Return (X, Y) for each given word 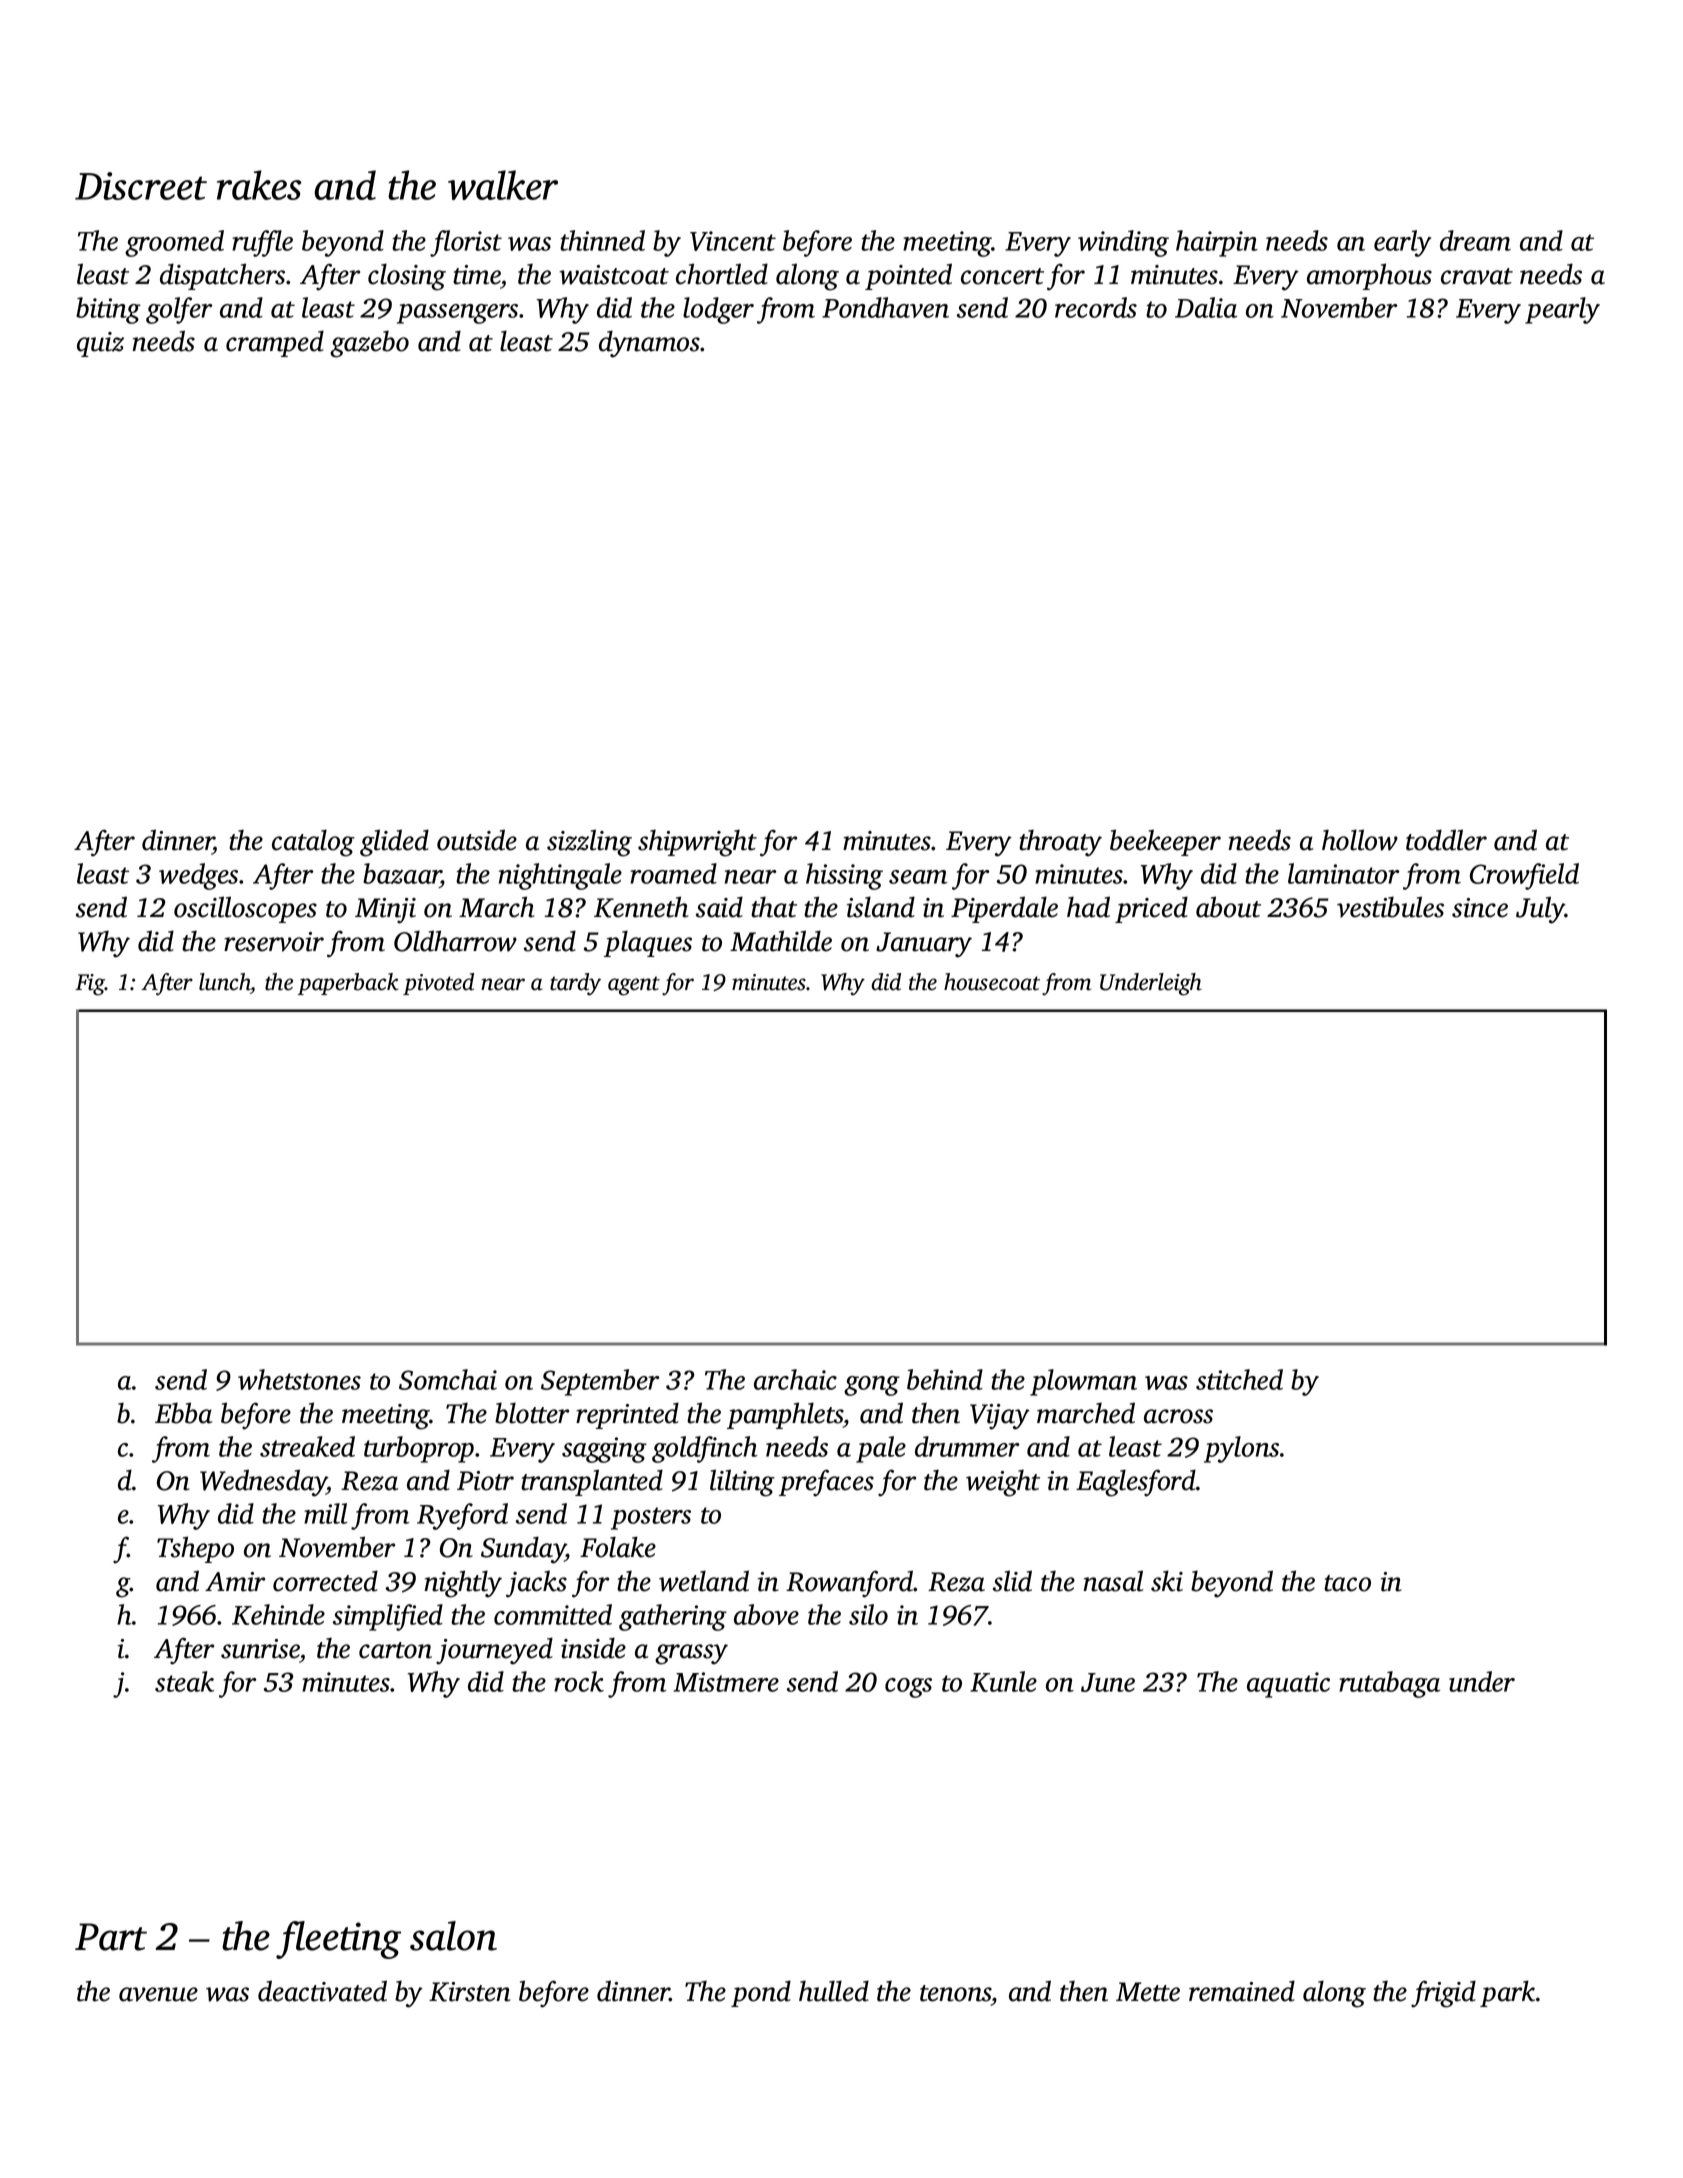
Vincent (733, 241)
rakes (259, 185)
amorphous (1369, 276)
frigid (1443, 1994)
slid (1012, 1581)
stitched (1239, 1379)
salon (453, 1936)
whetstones (299, 1379)
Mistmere (726, 1682)
